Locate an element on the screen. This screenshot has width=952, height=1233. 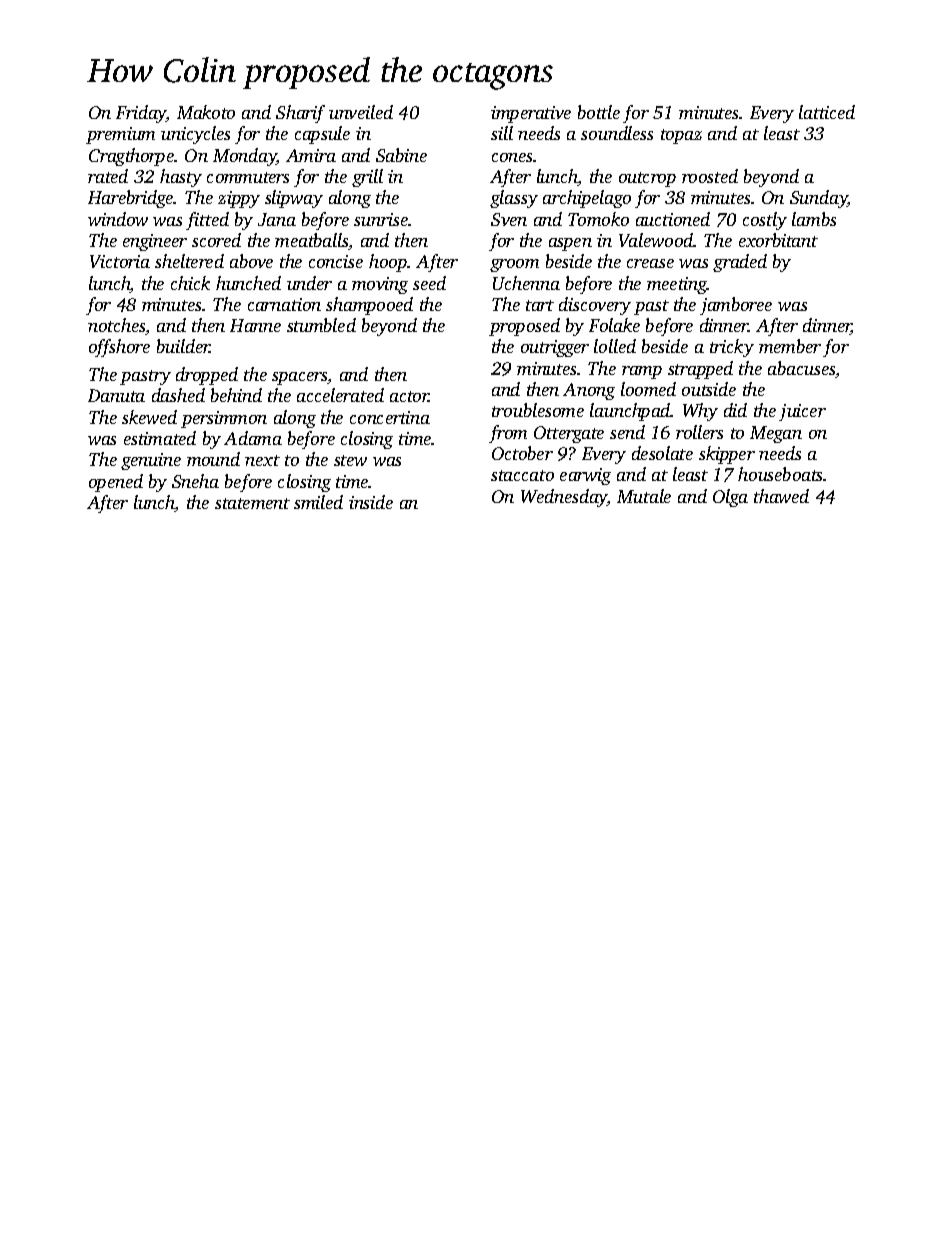
inside is located at coordinates (371, 502).
